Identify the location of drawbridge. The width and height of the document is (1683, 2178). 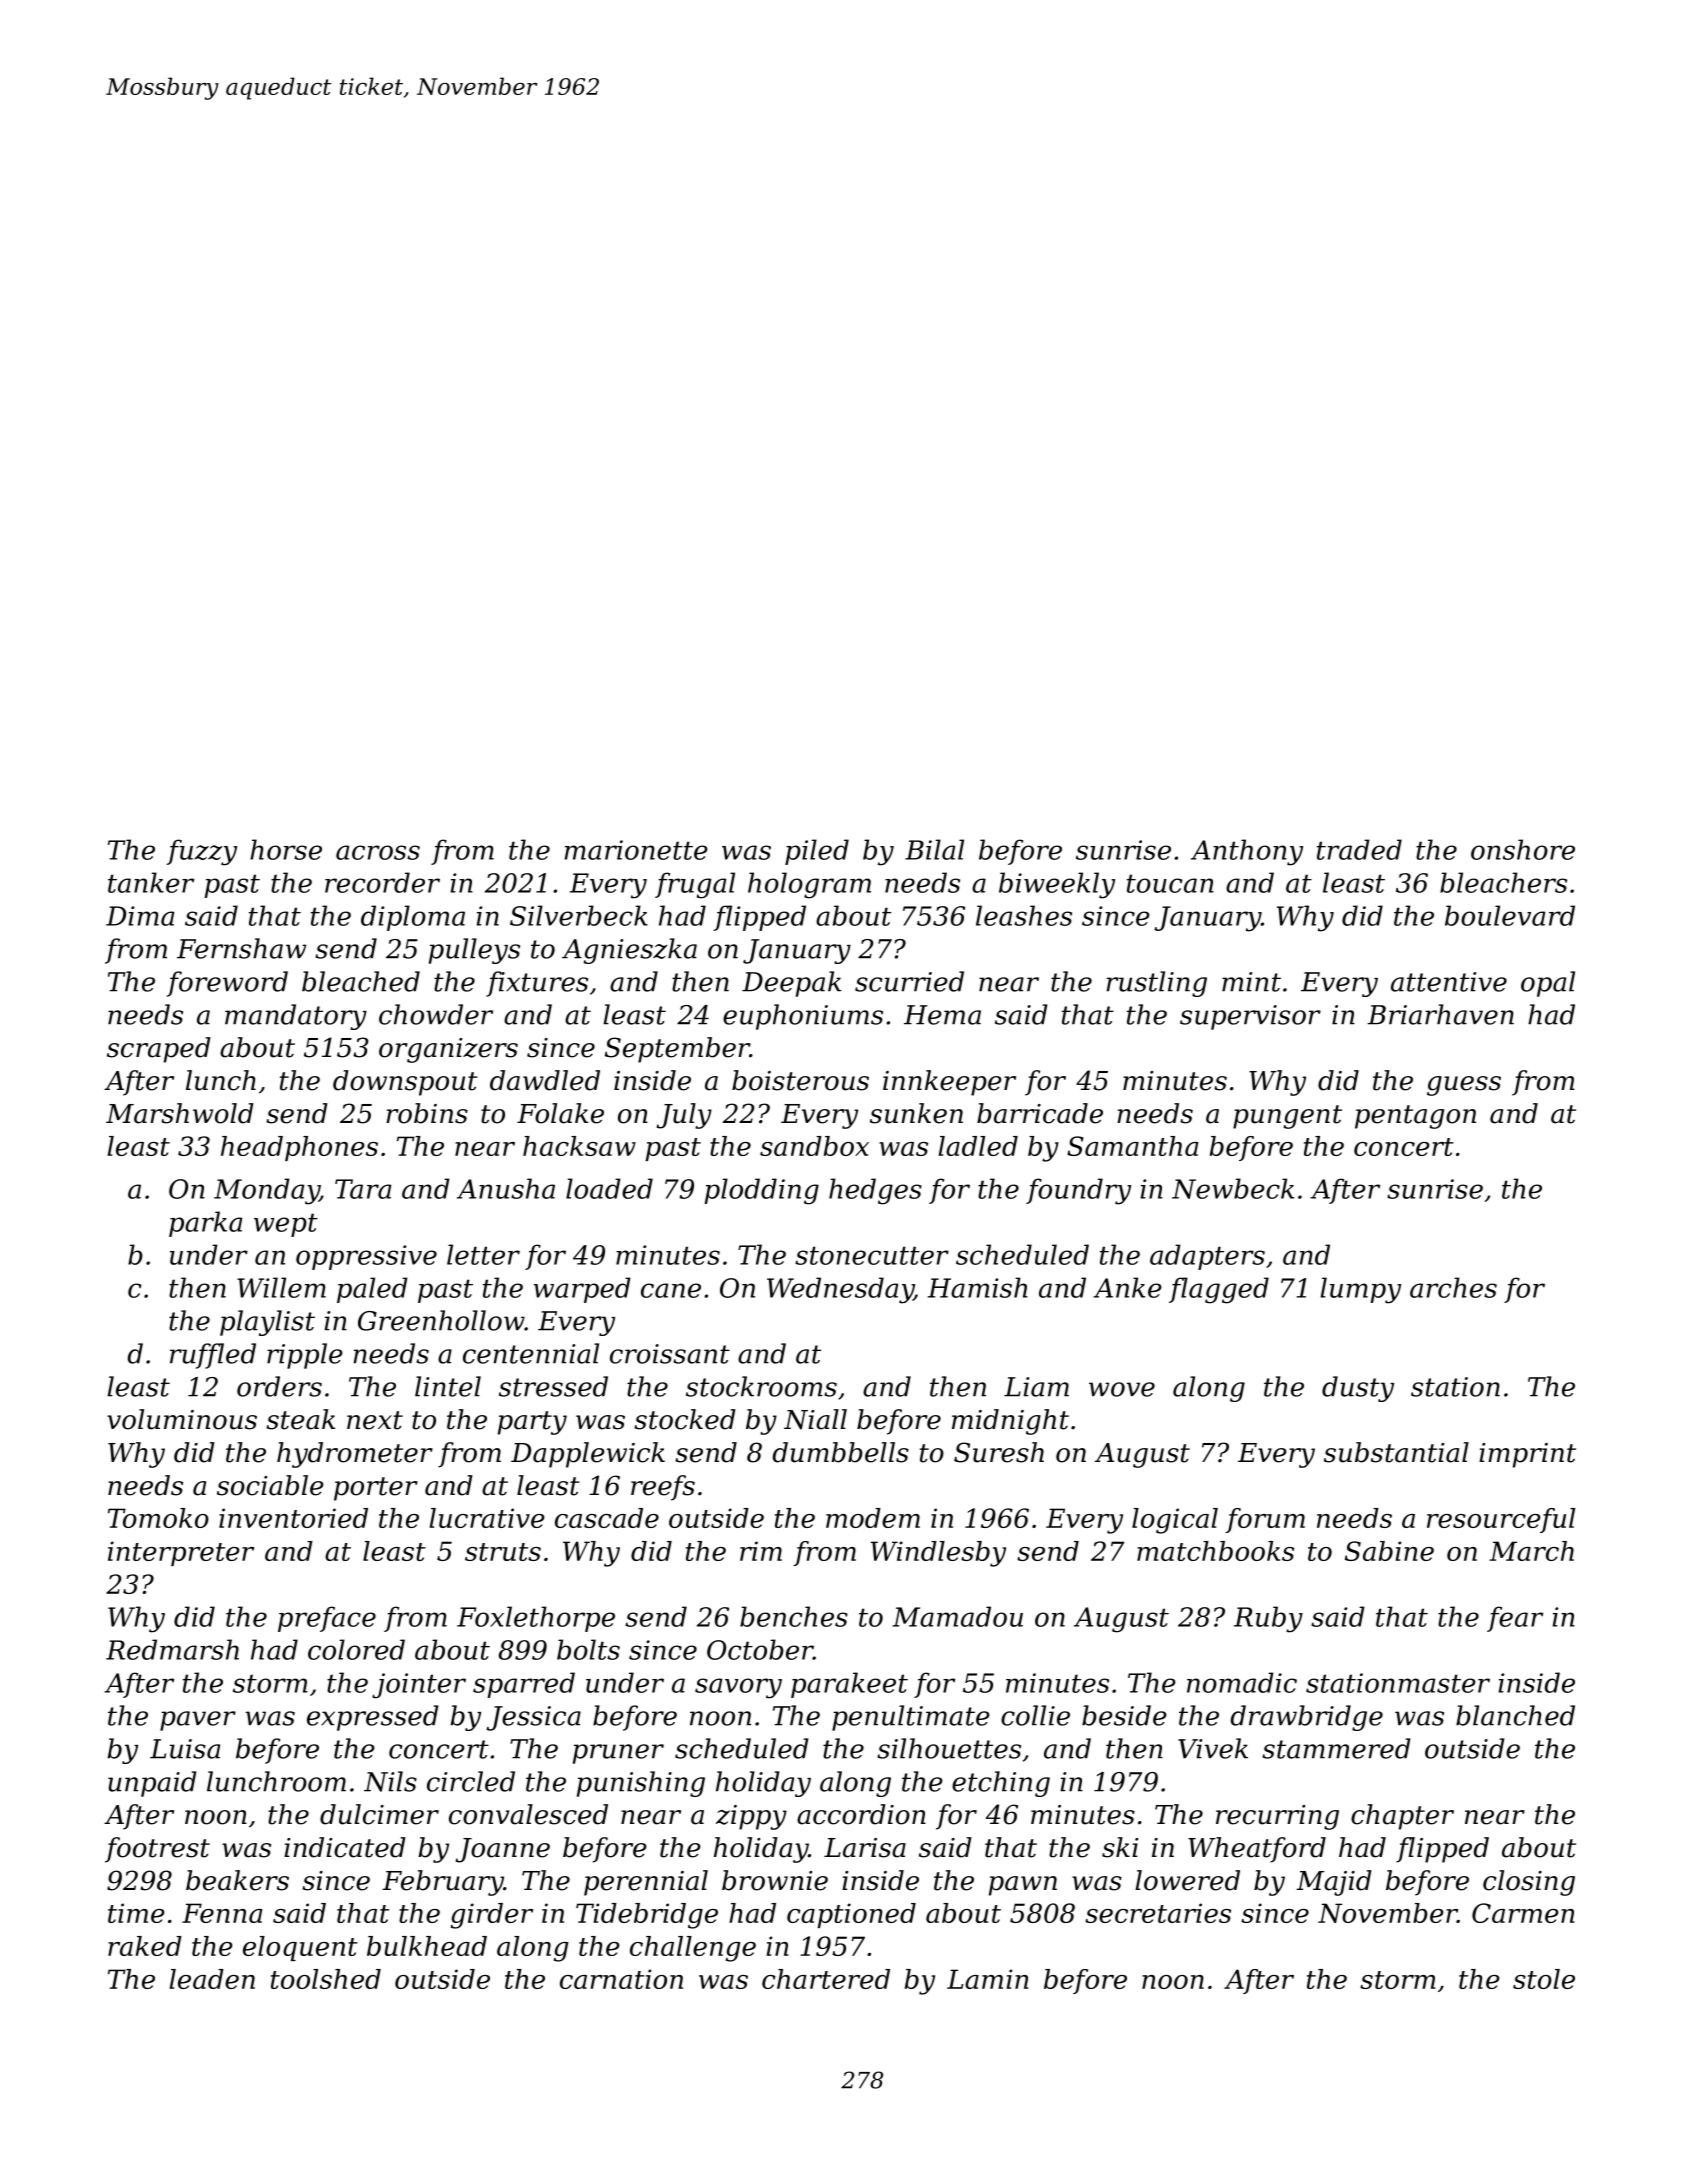
(1307, 1718).
